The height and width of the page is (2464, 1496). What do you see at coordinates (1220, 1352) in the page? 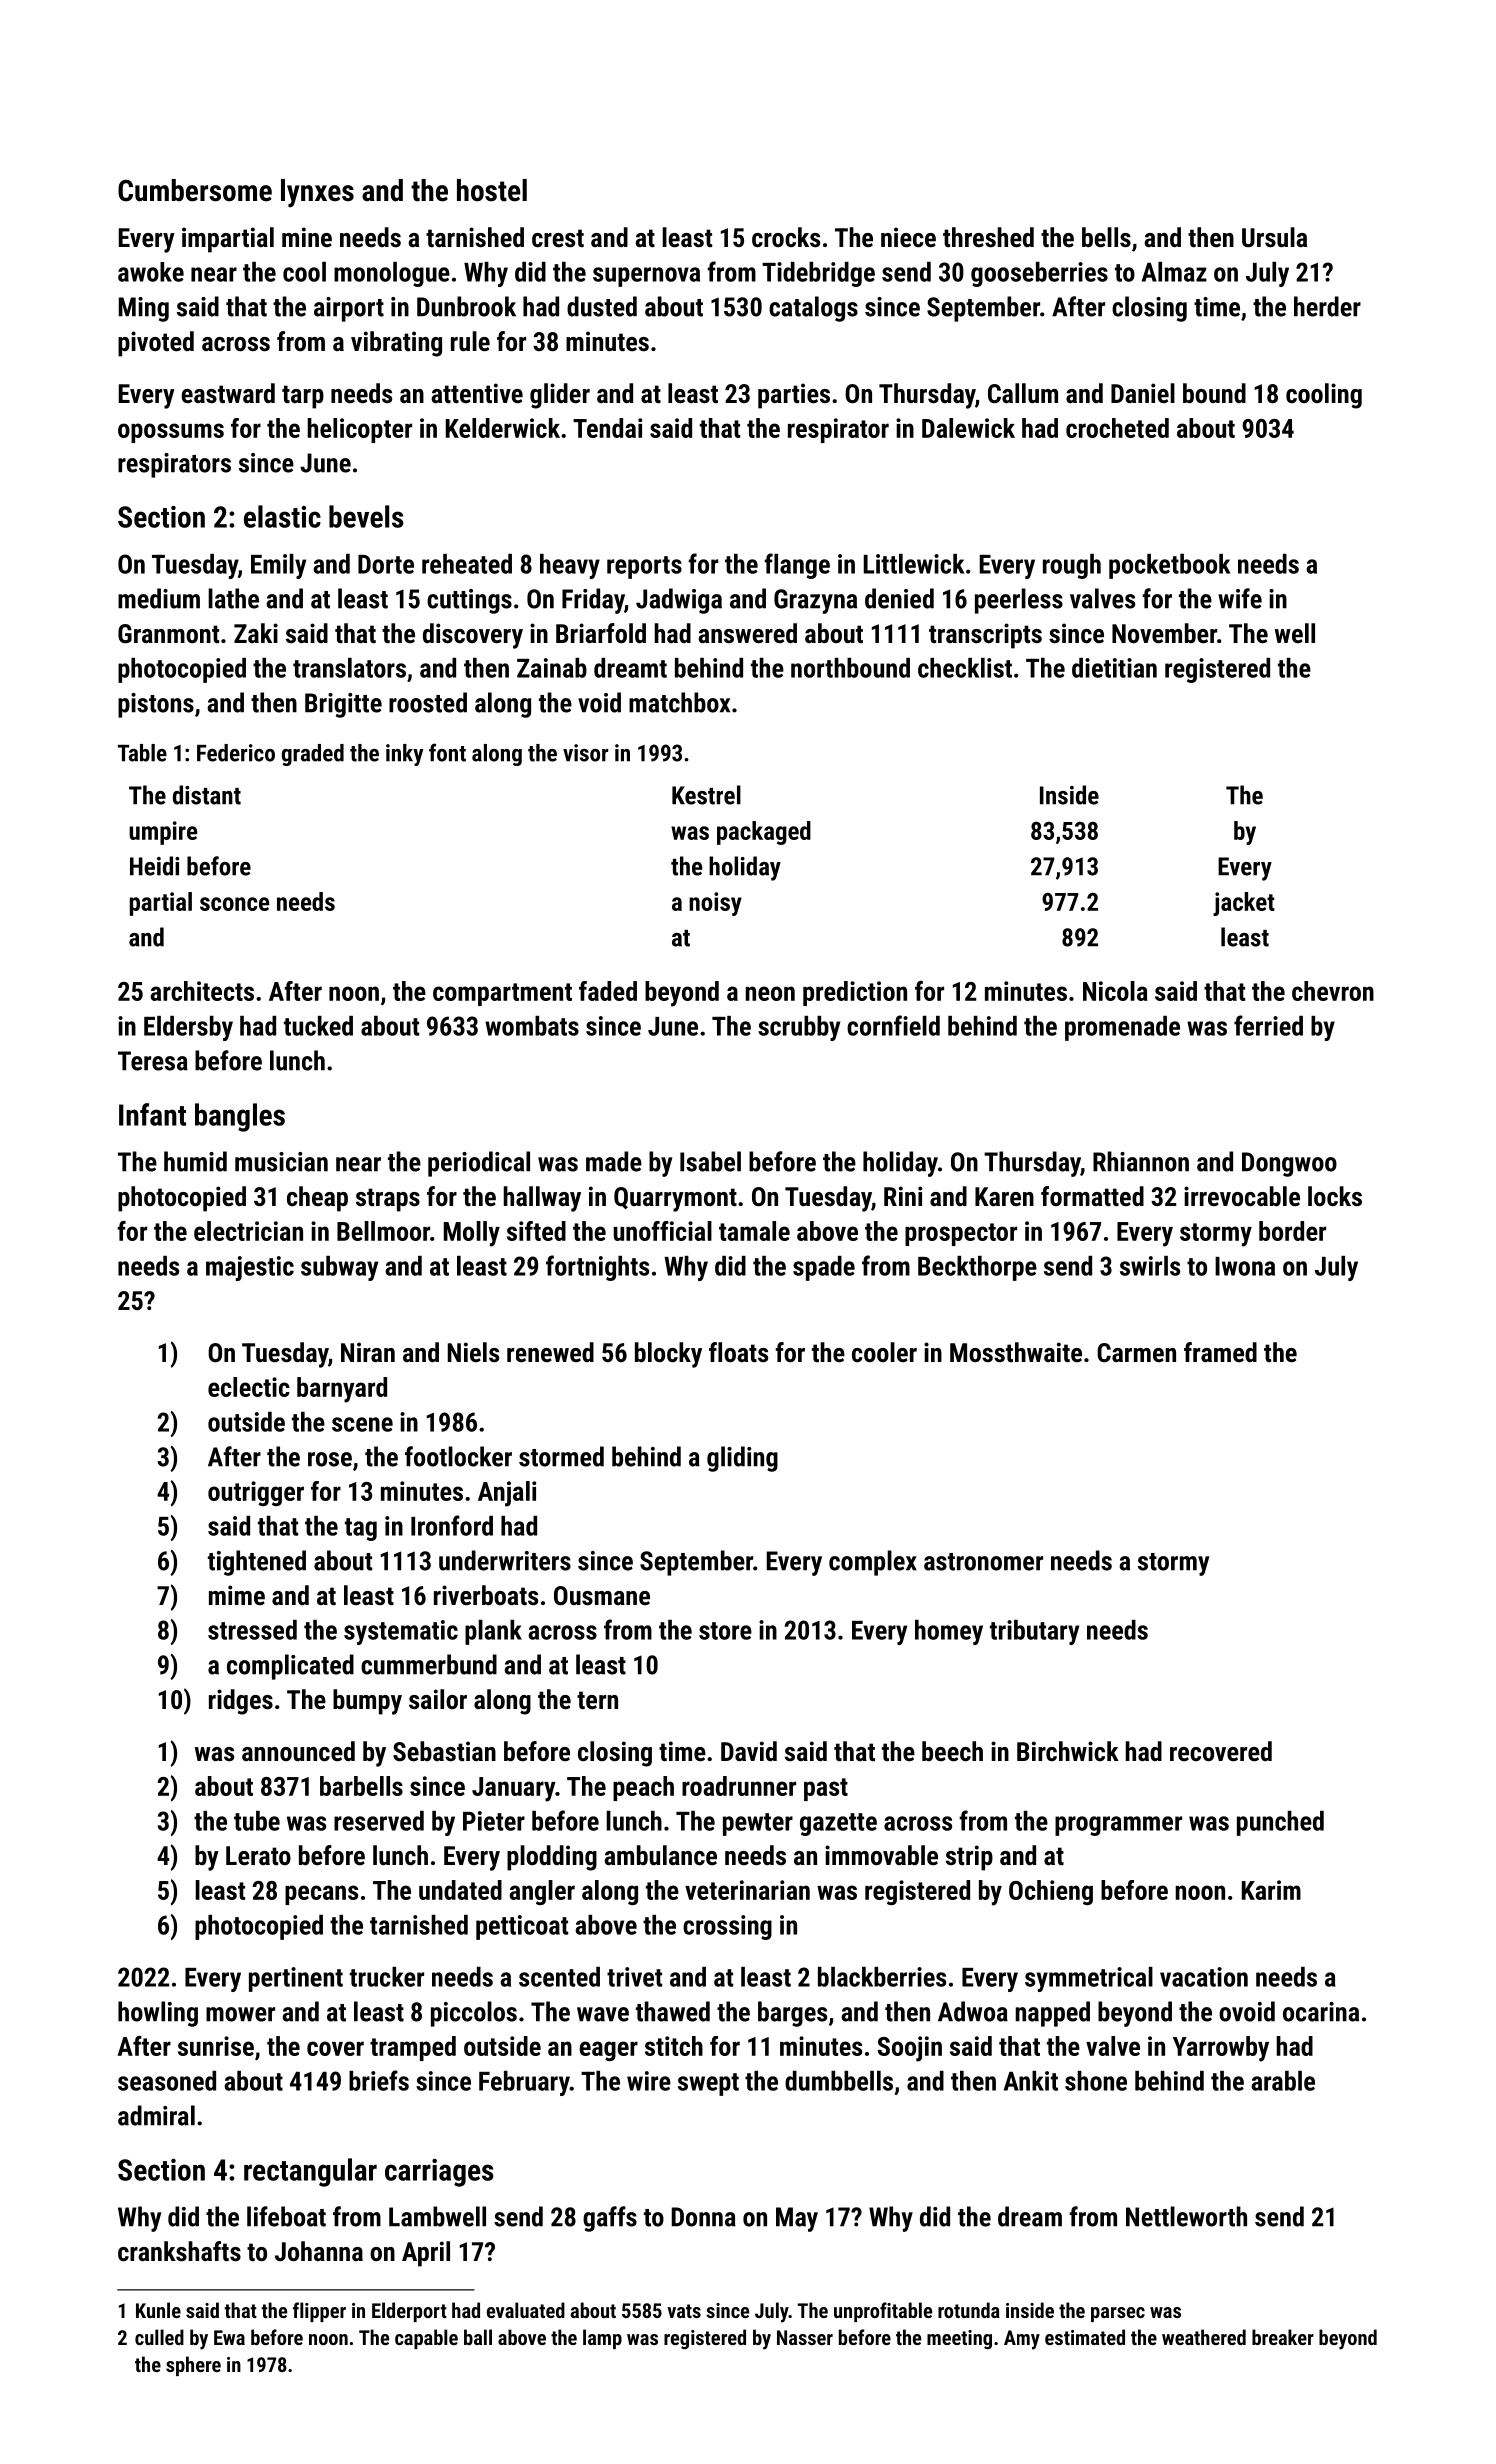
I see `framed` at bounding box center [1220, 1352].
